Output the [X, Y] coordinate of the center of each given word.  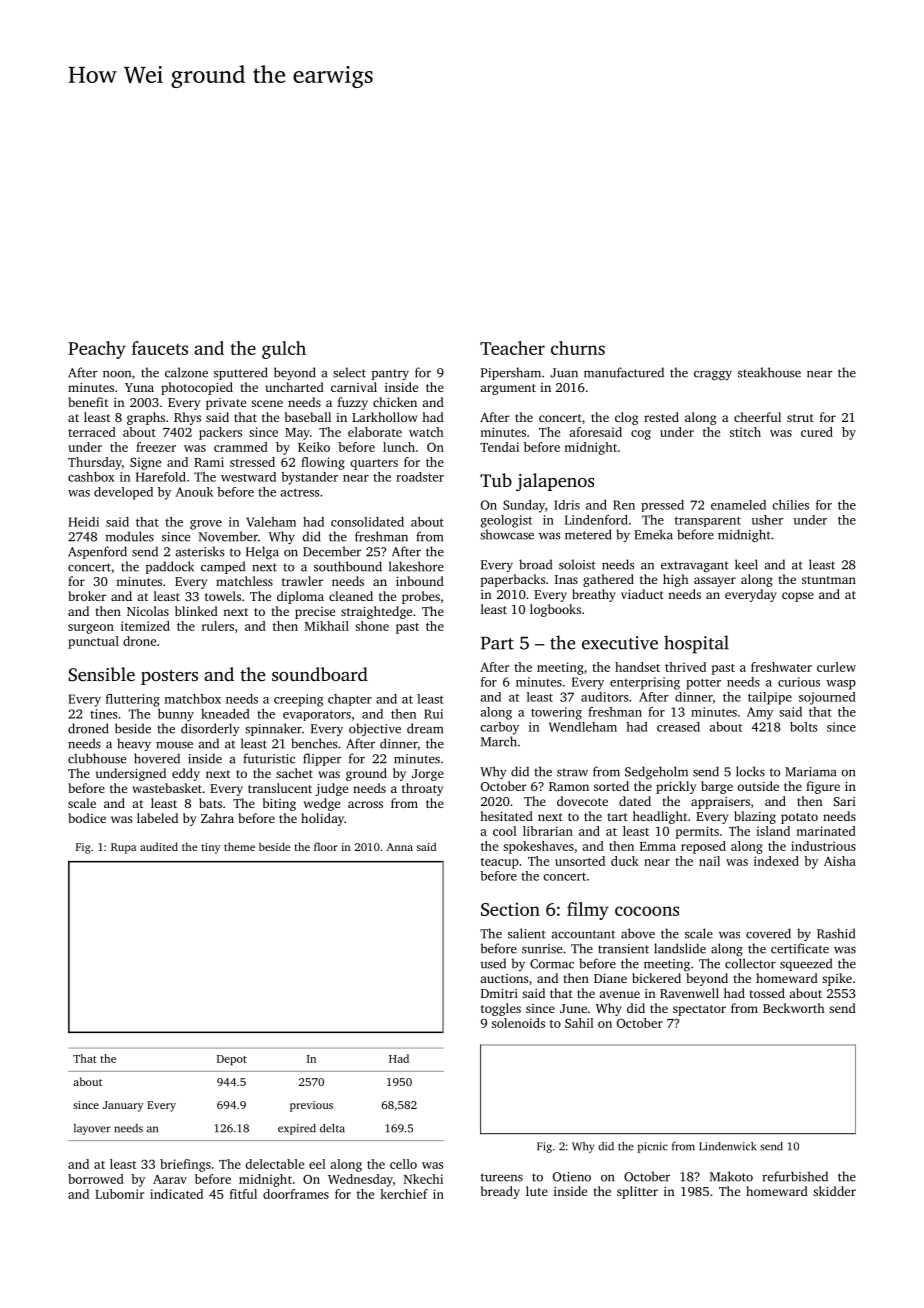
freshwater [781, 667]
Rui [433, 714]
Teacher [512, 348]
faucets [160, 348]
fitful [243, 1194]
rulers [218, 626]
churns [578, 348]
